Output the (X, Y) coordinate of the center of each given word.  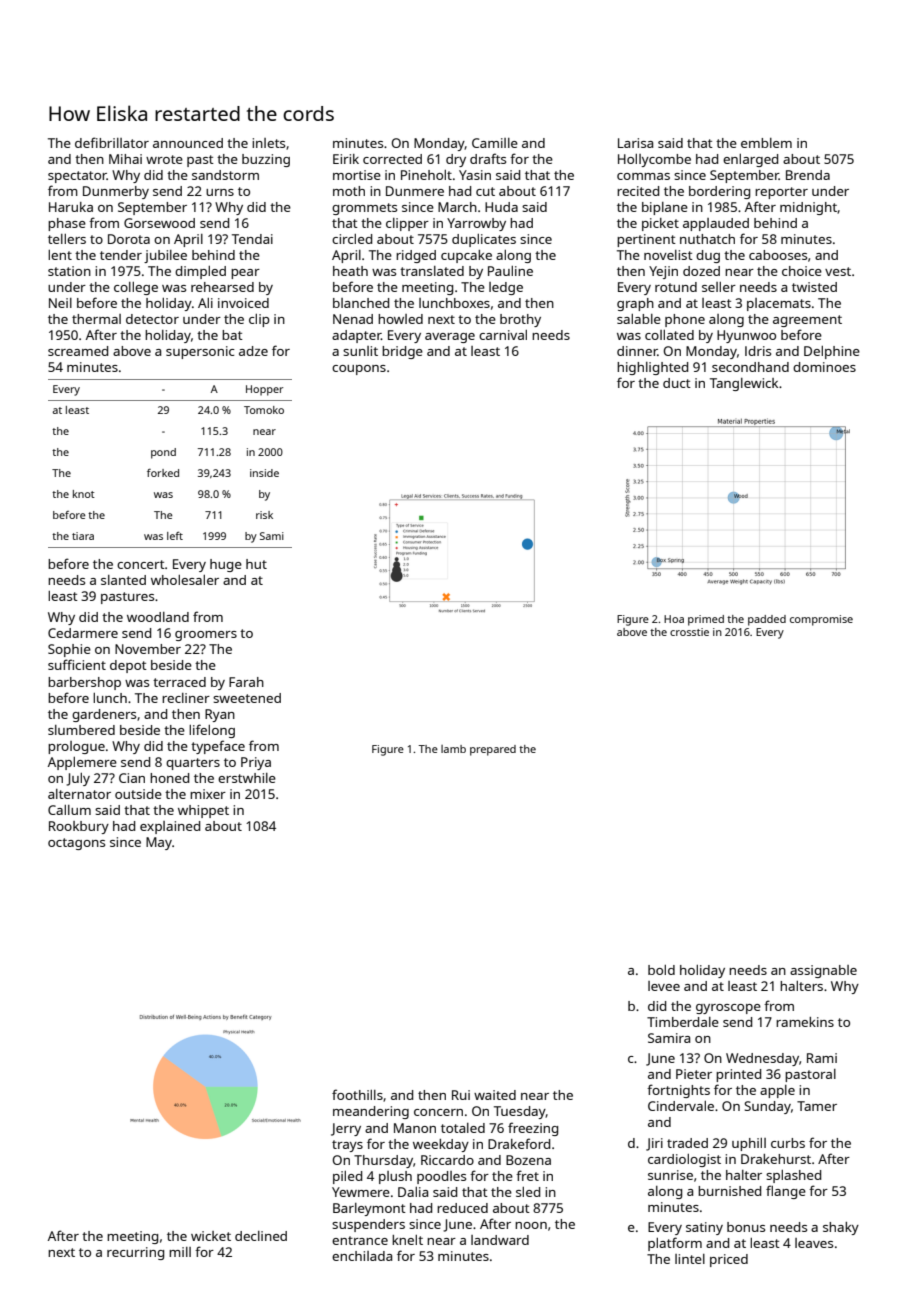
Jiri (654, 1144)
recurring (135, 1253)
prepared (493, 750)
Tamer (817, 1106)
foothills (357, 1094)
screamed (78, 351)
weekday (441, 1145)
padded (767, 620)
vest (838, 271)
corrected (392, 159)
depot (128, 666)
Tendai (252, 239)
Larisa (635, 143)
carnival (503, 335)
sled (528, 1192)
